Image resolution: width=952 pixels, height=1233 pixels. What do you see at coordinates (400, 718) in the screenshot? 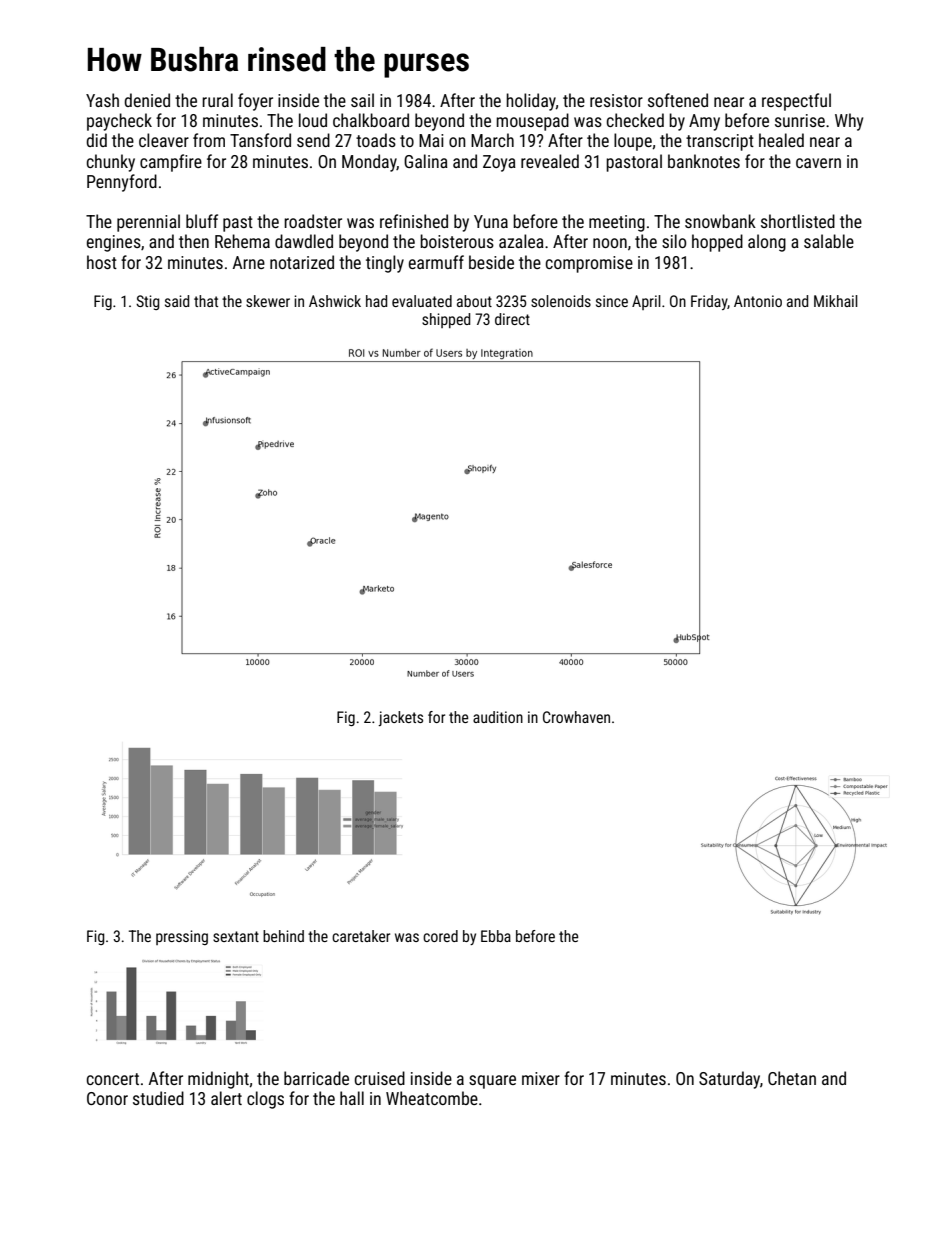
I see `jackets` at bounding box center [400, 718].
